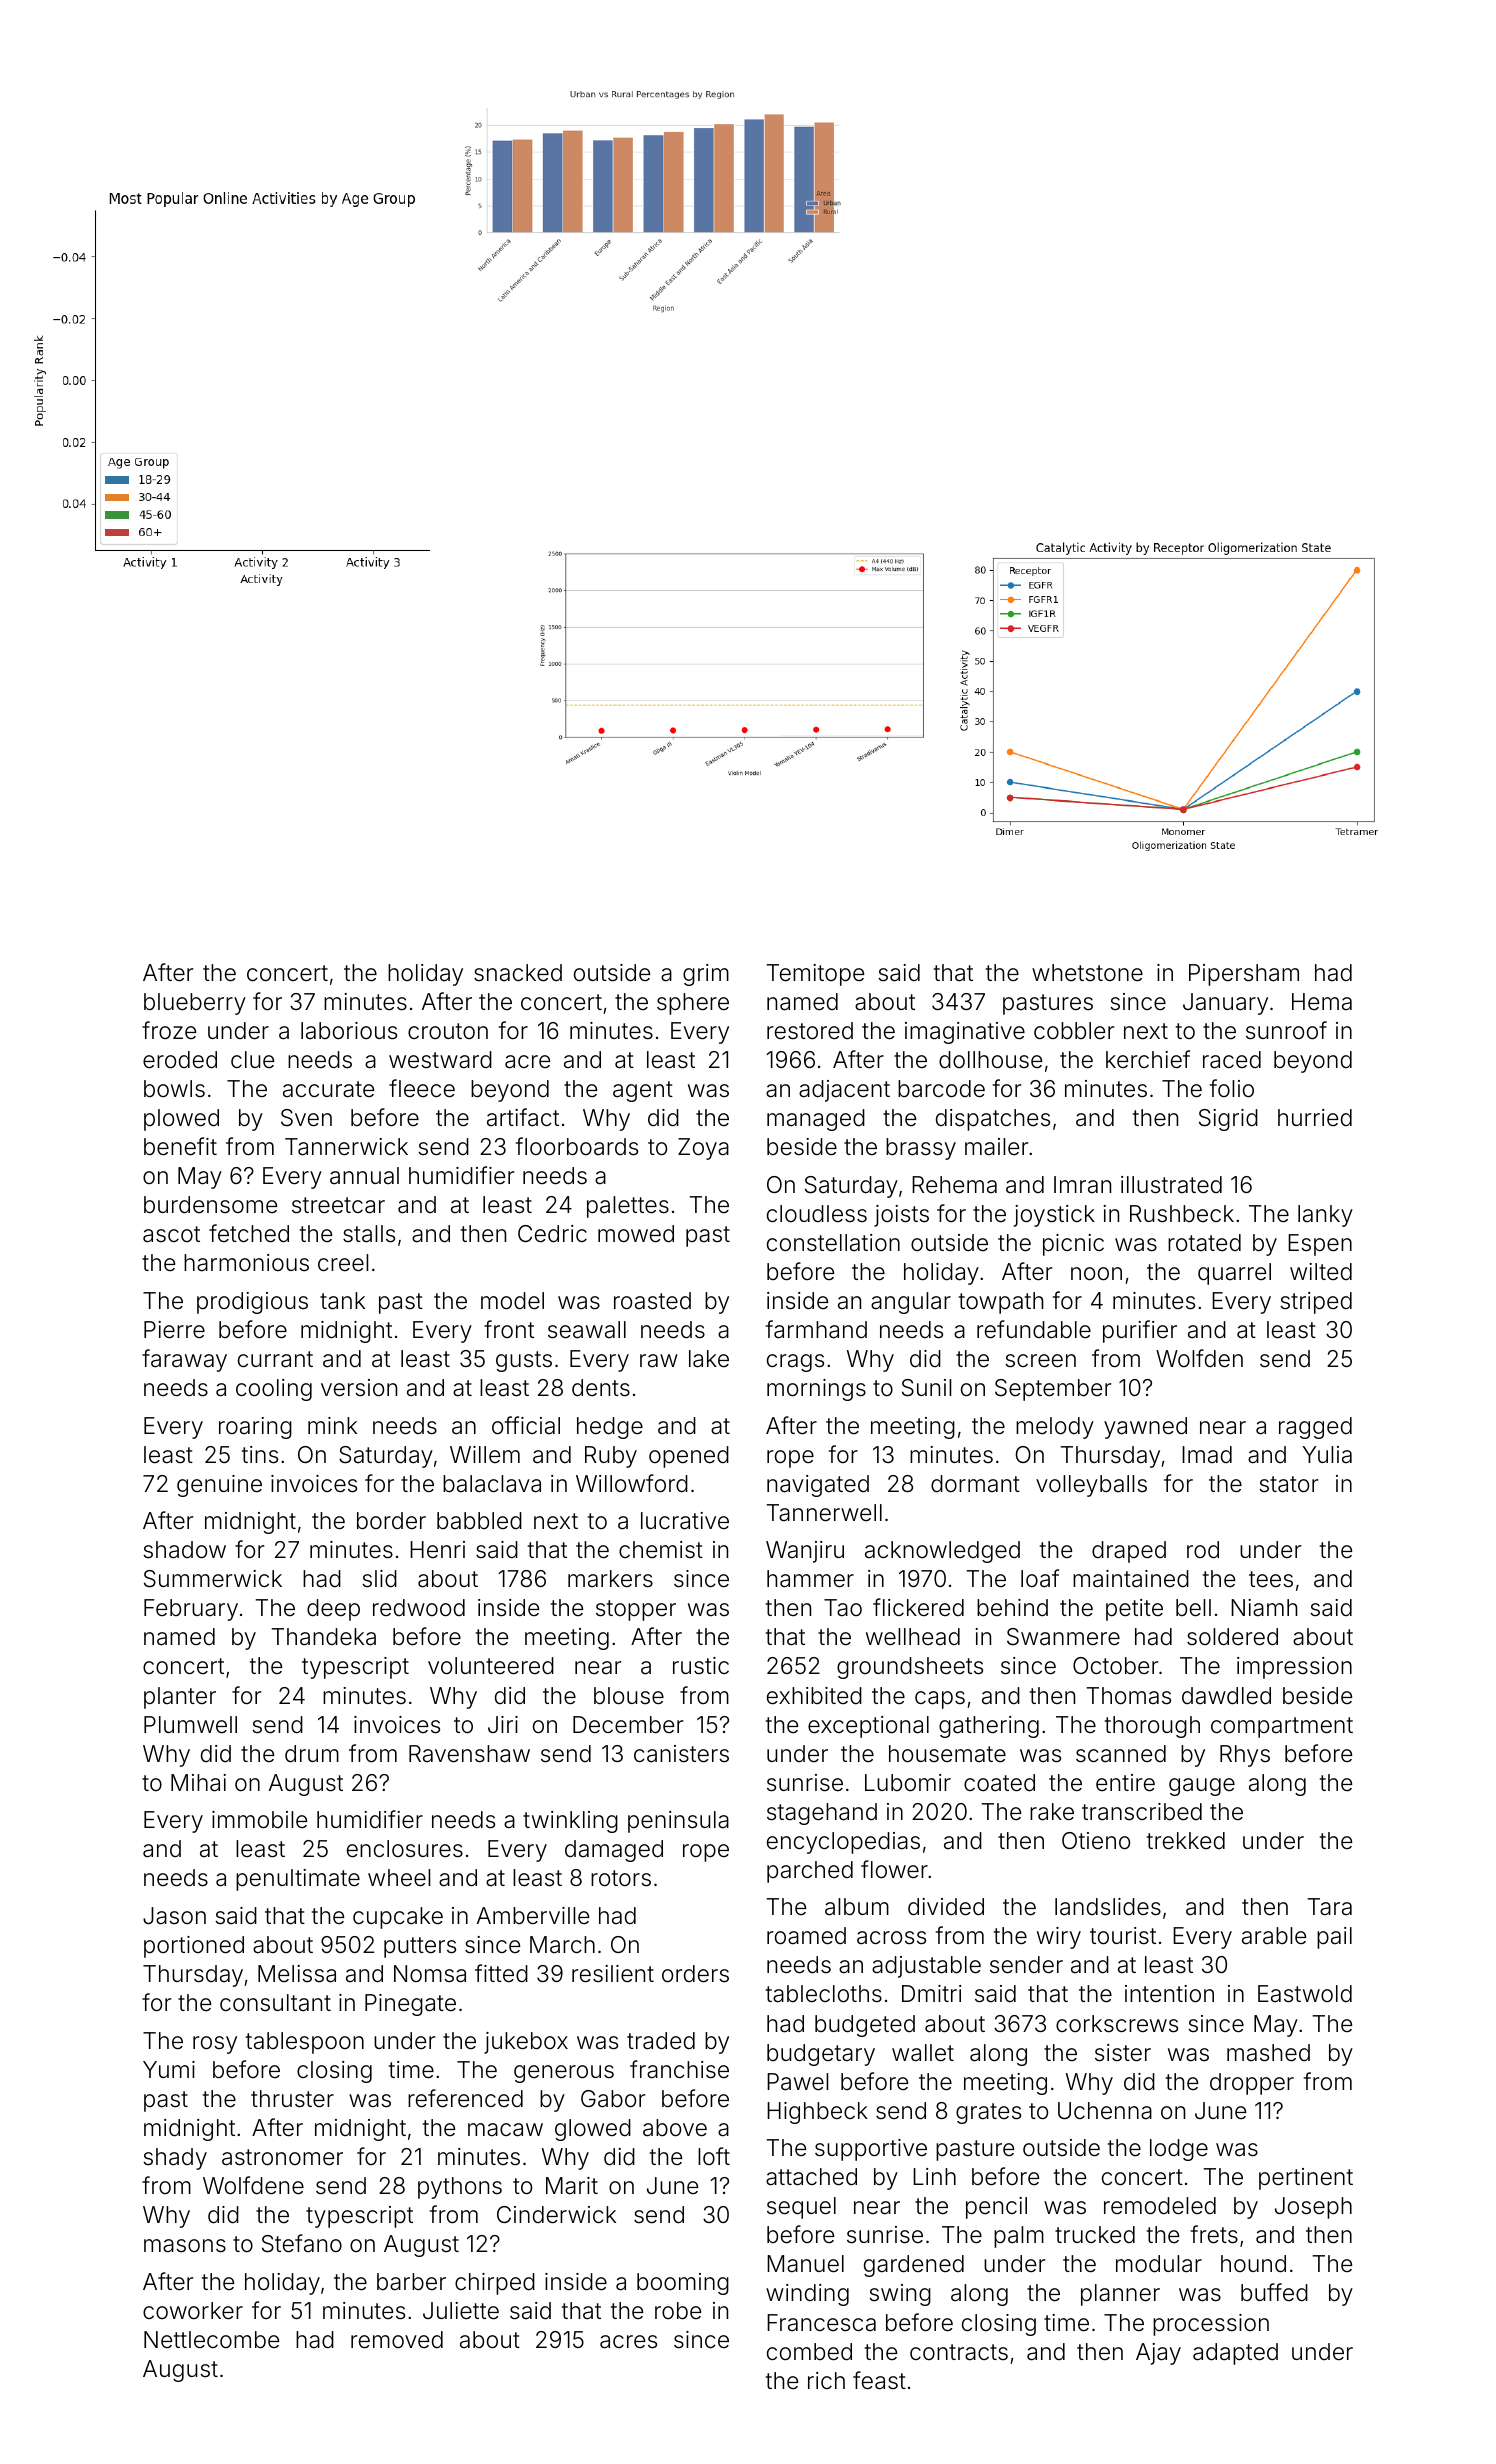  Describe the element at coordinates (826, 2380) in the screenshot. I see `rich` at that location.
